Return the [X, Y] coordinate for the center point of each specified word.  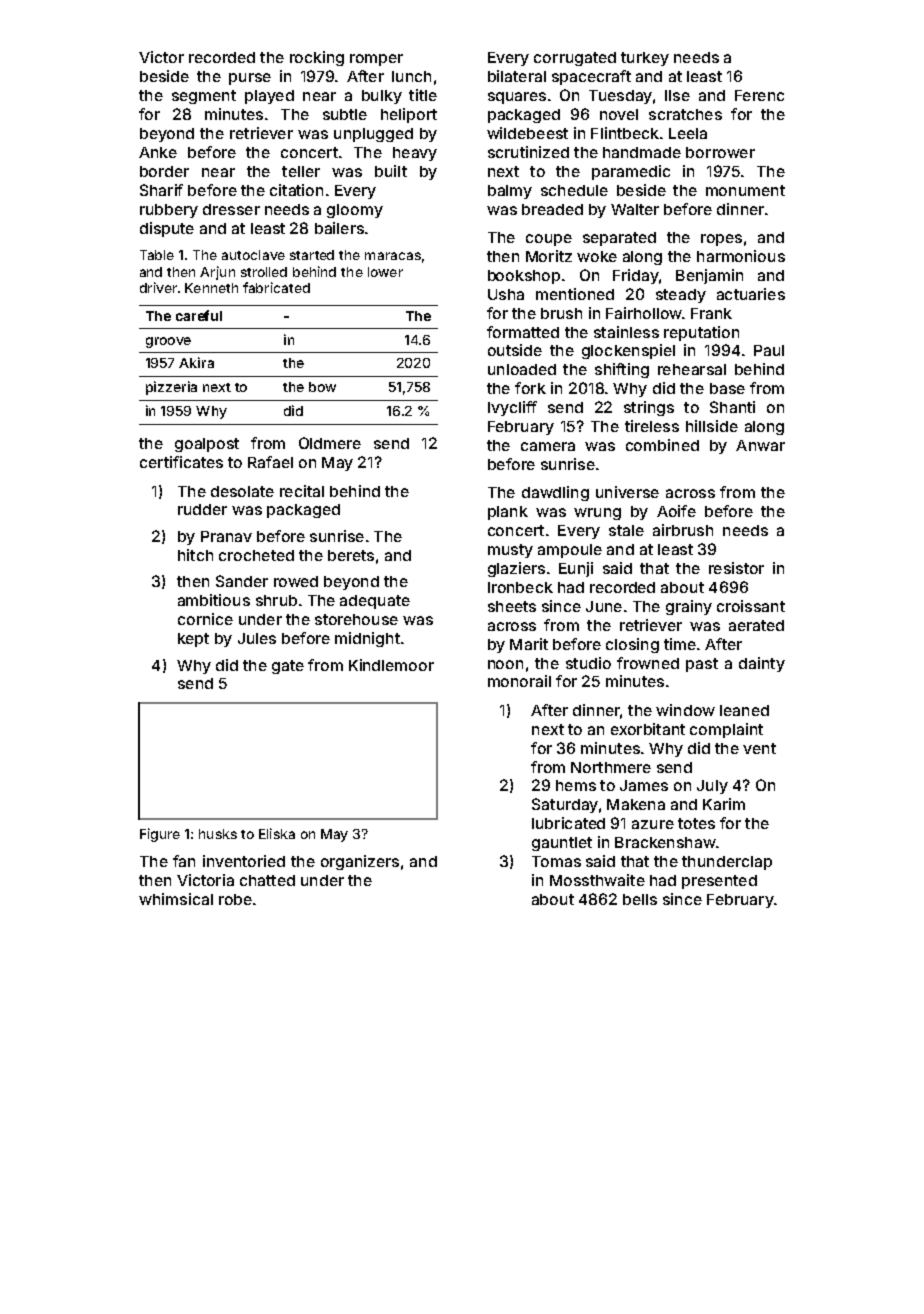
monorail [519, 681]
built [391, 171]
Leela [688, 133]
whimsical [176, 899]
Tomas [556, 861]
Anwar [760, 445]
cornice [205, 619]
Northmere [611, 767]
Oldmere [330, 443]
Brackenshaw [665, 842]
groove [168, 342]
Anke [158, 152]
